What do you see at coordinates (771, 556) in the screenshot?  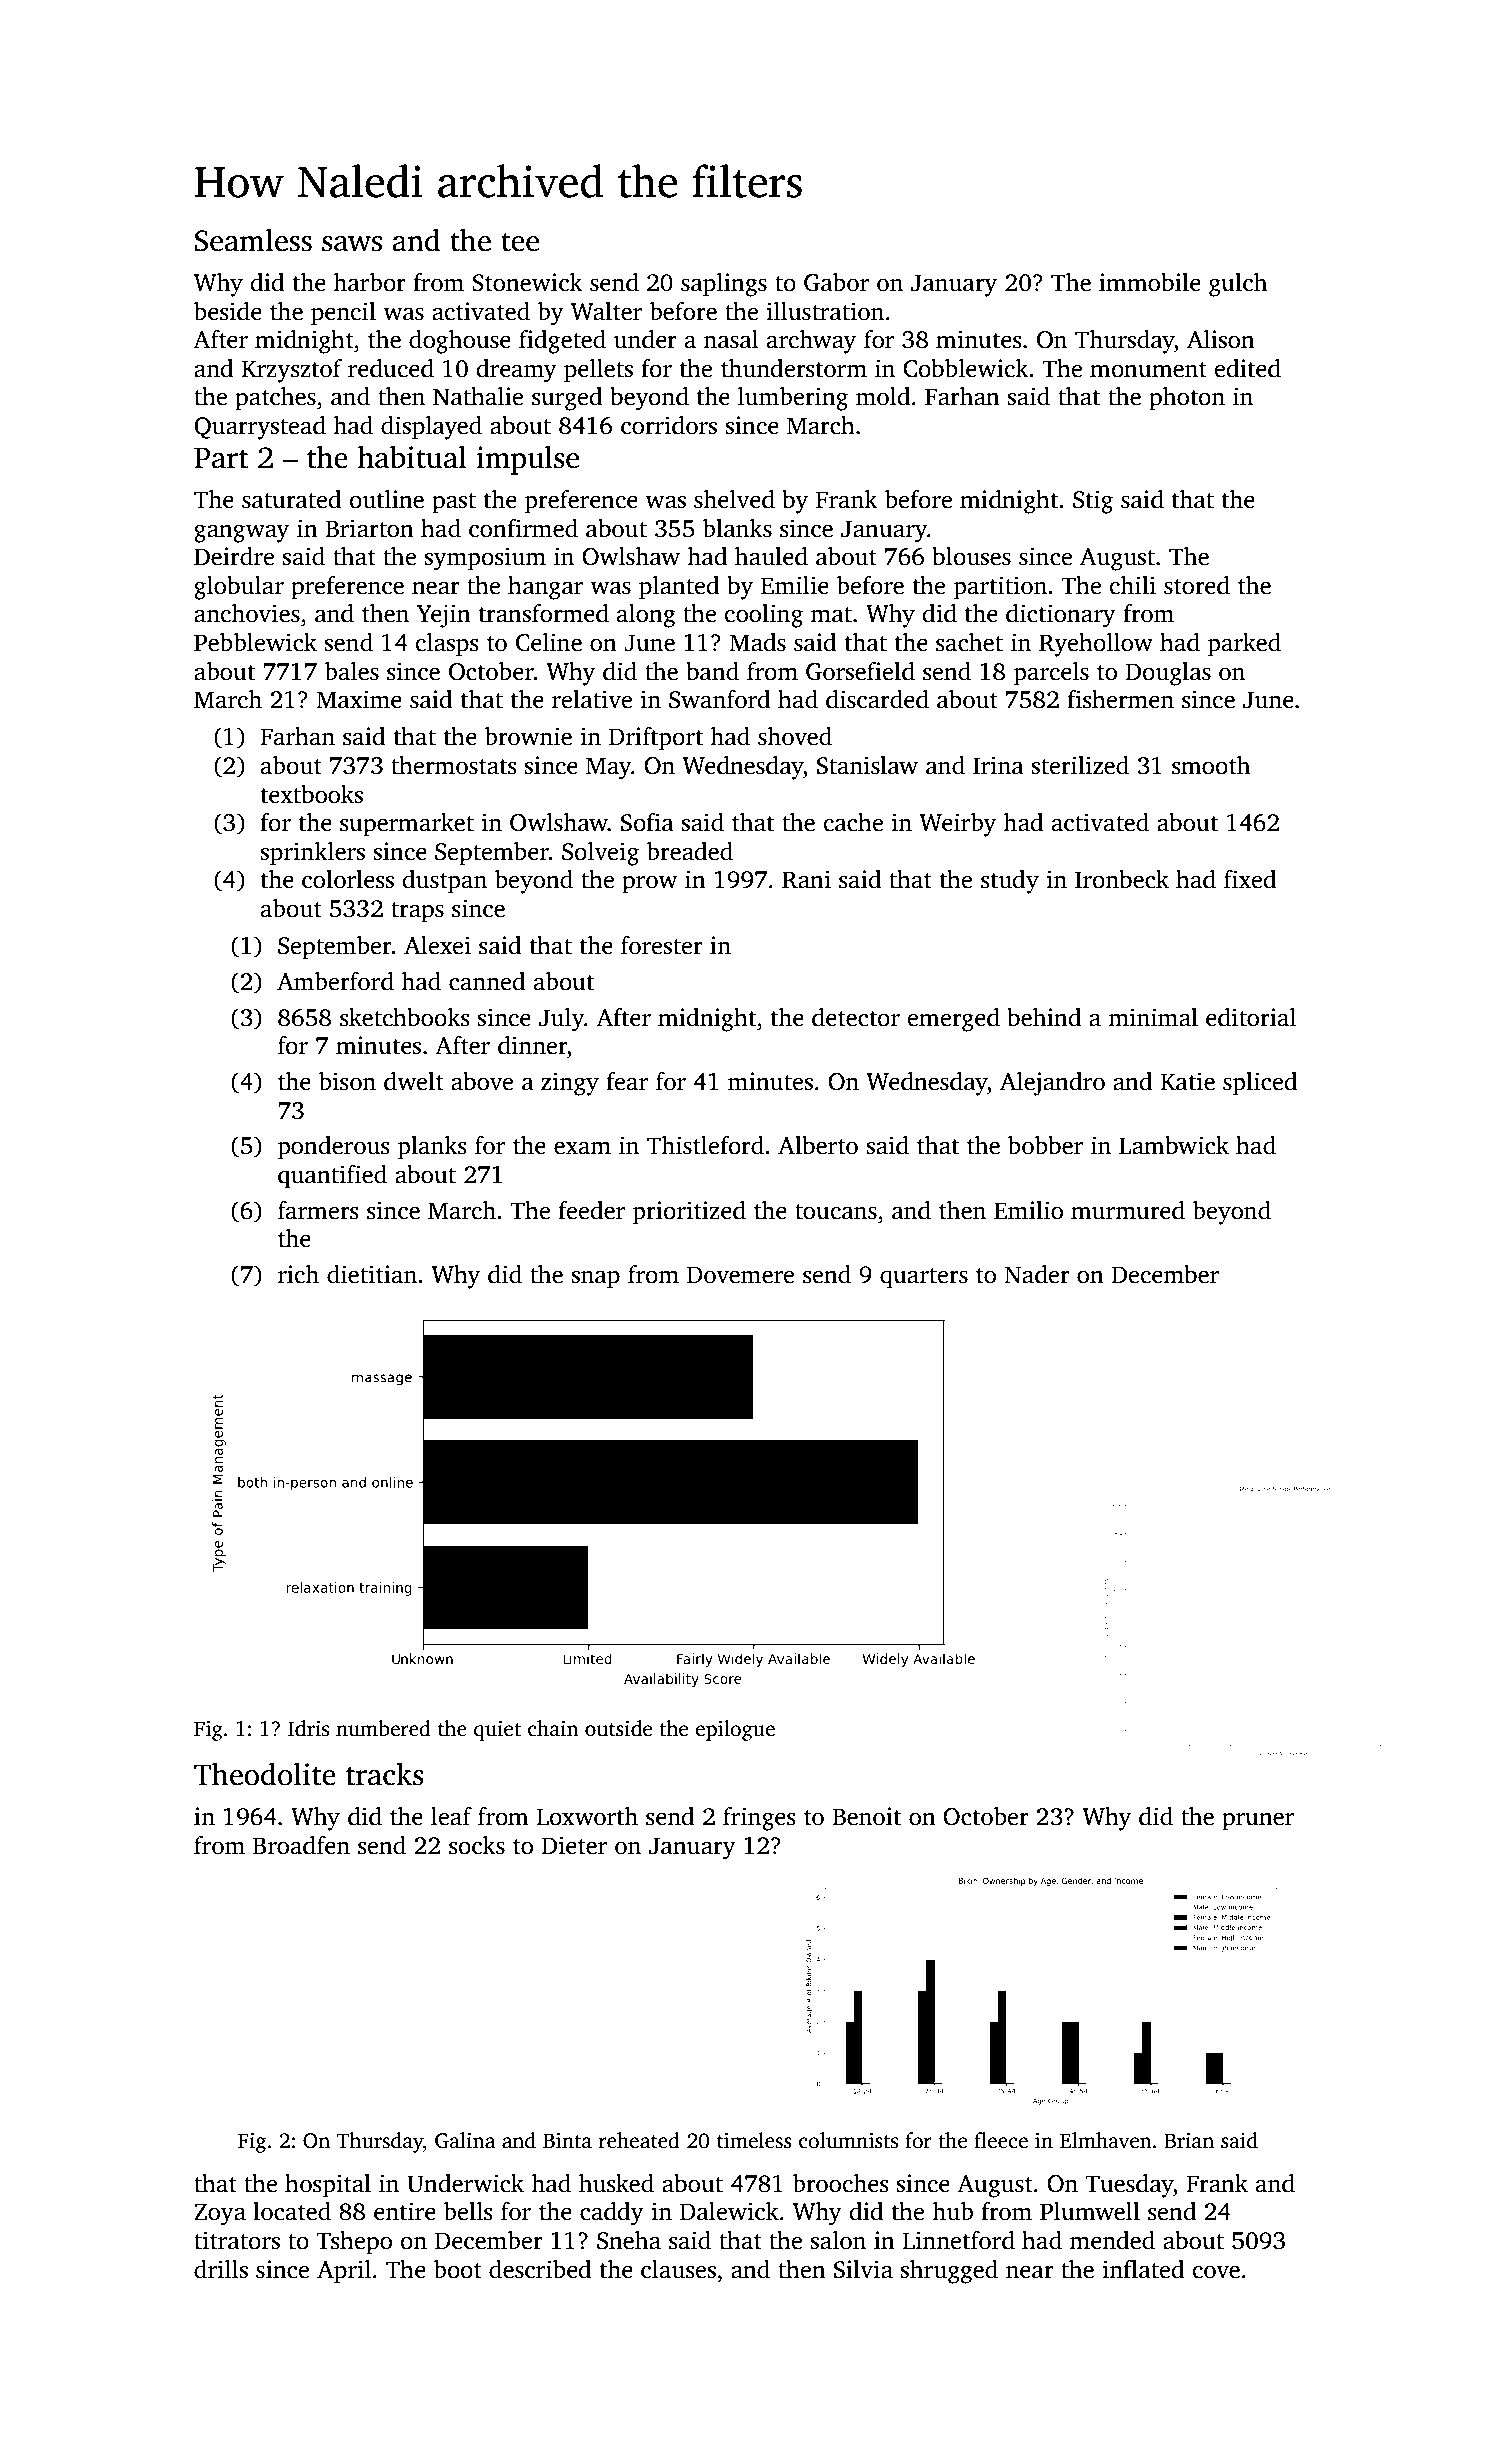 I see `hauled` at bounding box center [771, 556].
